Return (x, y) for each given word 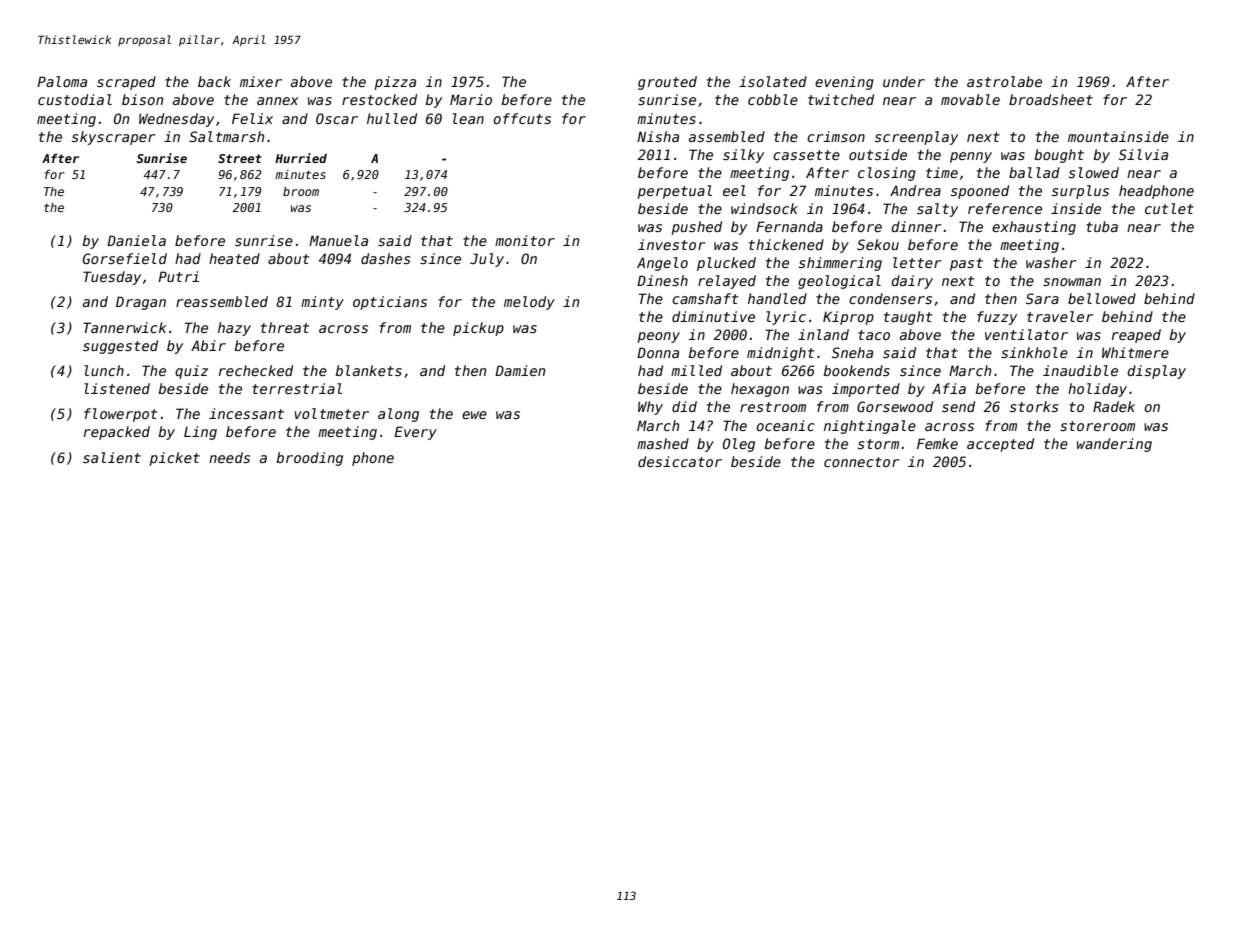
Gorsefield (125, 258)
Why (650, 408)
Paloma (62, 81)
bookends (856, 370)
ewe (474, 415)
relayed (727, 282)
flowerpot (120, 415)
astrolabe (1004, 81)
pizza (395, 83)
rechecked (256, 370)
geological (839, 282)
